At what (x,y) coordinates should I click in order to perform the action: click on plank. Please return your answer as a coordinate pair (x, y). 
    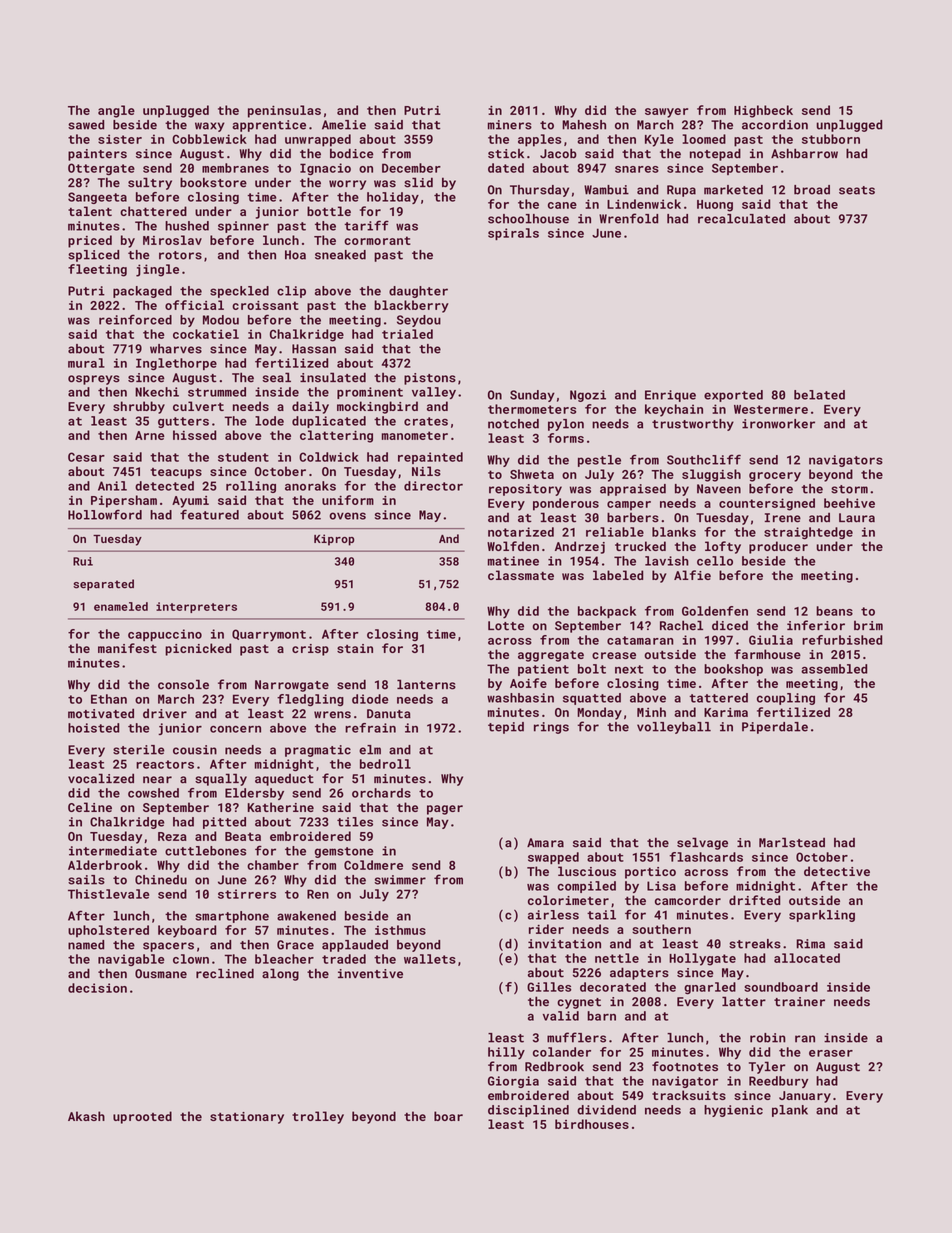
    Looking at the image, I should click on (790, 1111).
